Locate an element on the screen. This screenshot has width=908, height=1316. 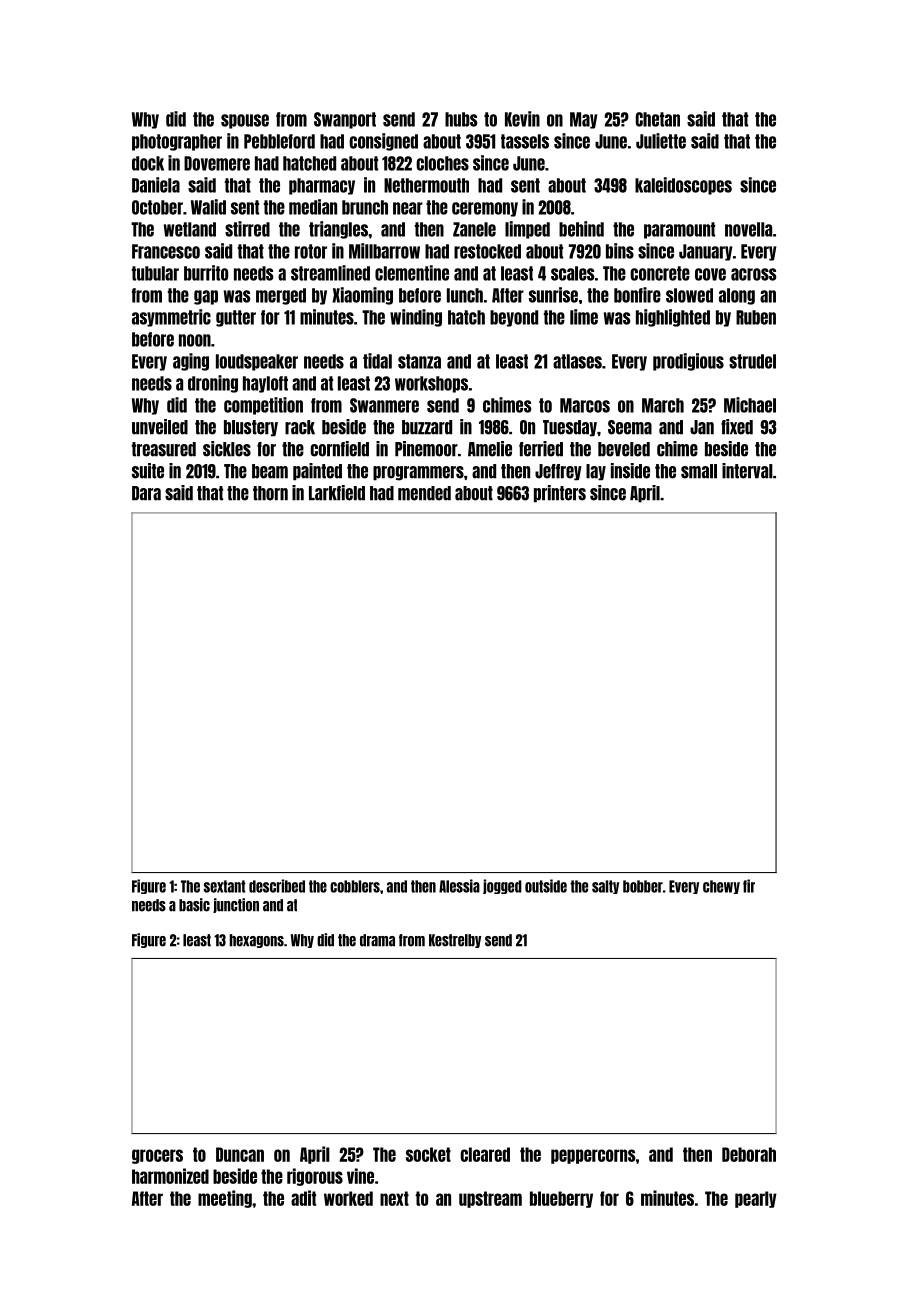
jogged is located at coordinates (502, 886).
